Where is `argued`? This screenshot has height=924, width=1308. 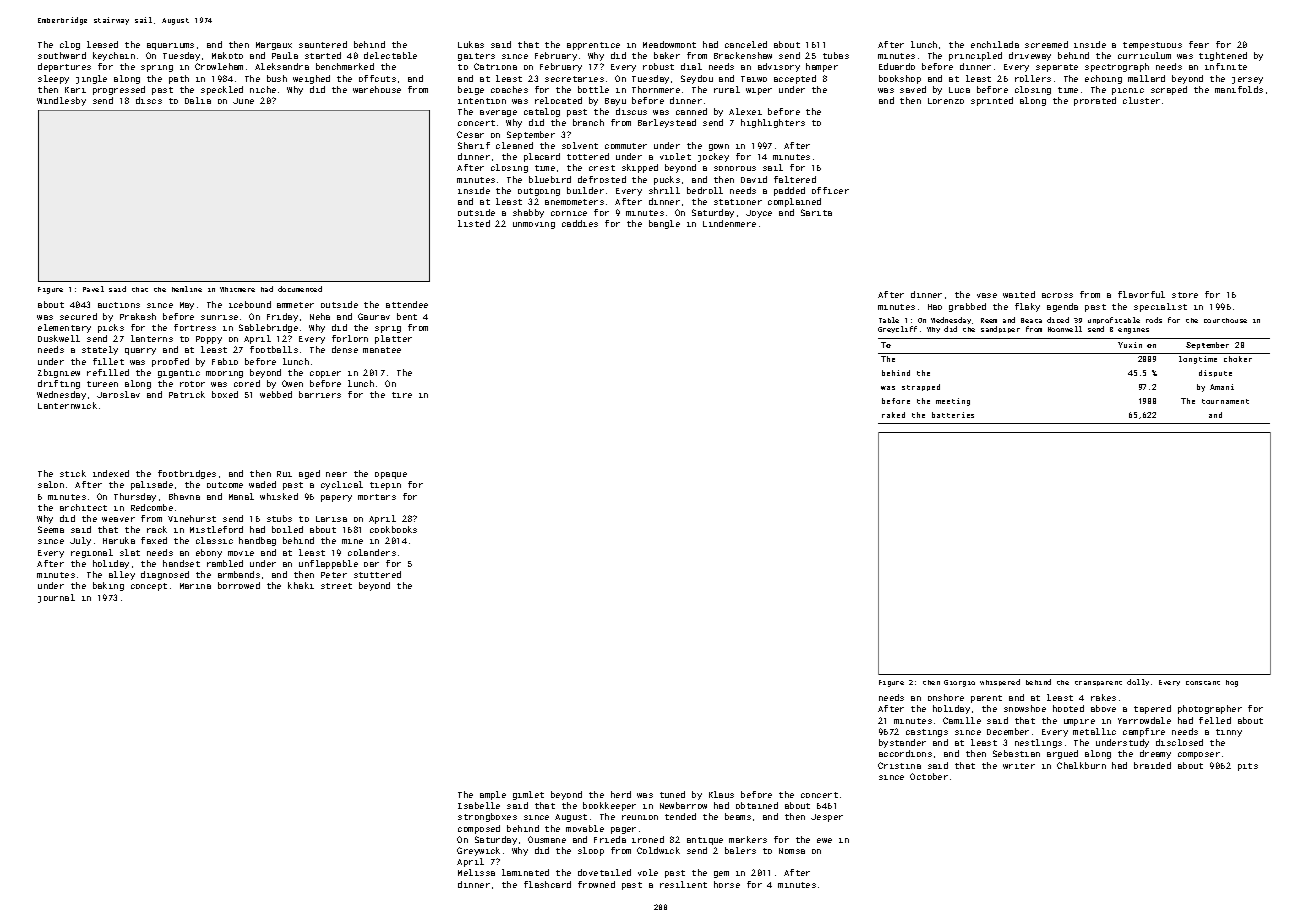
argued is located at coordinates (1062, 754).
